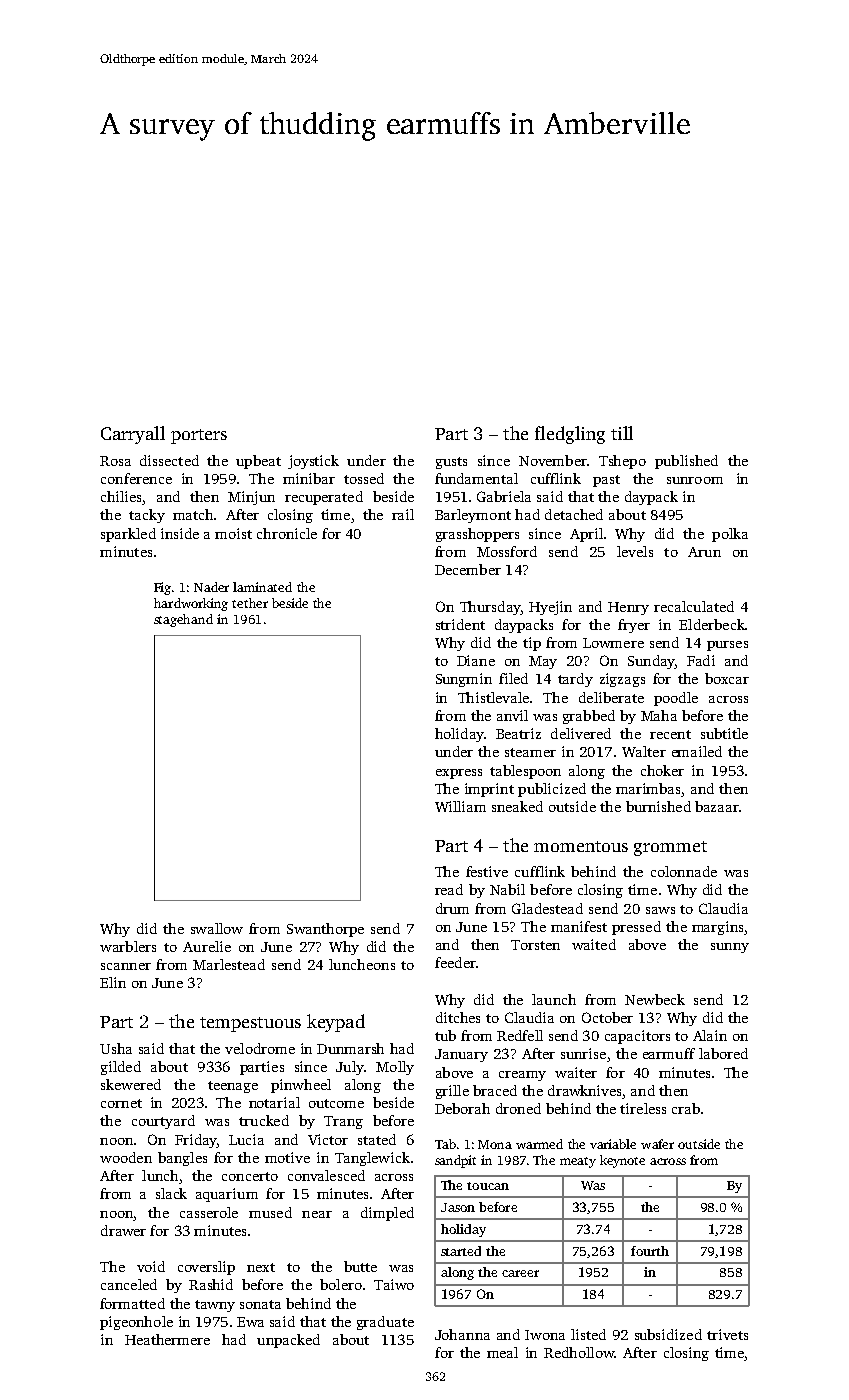 Image resolution: width=849 pixels, height=1400 pixels. I want to click on till, so click(622, 433).
